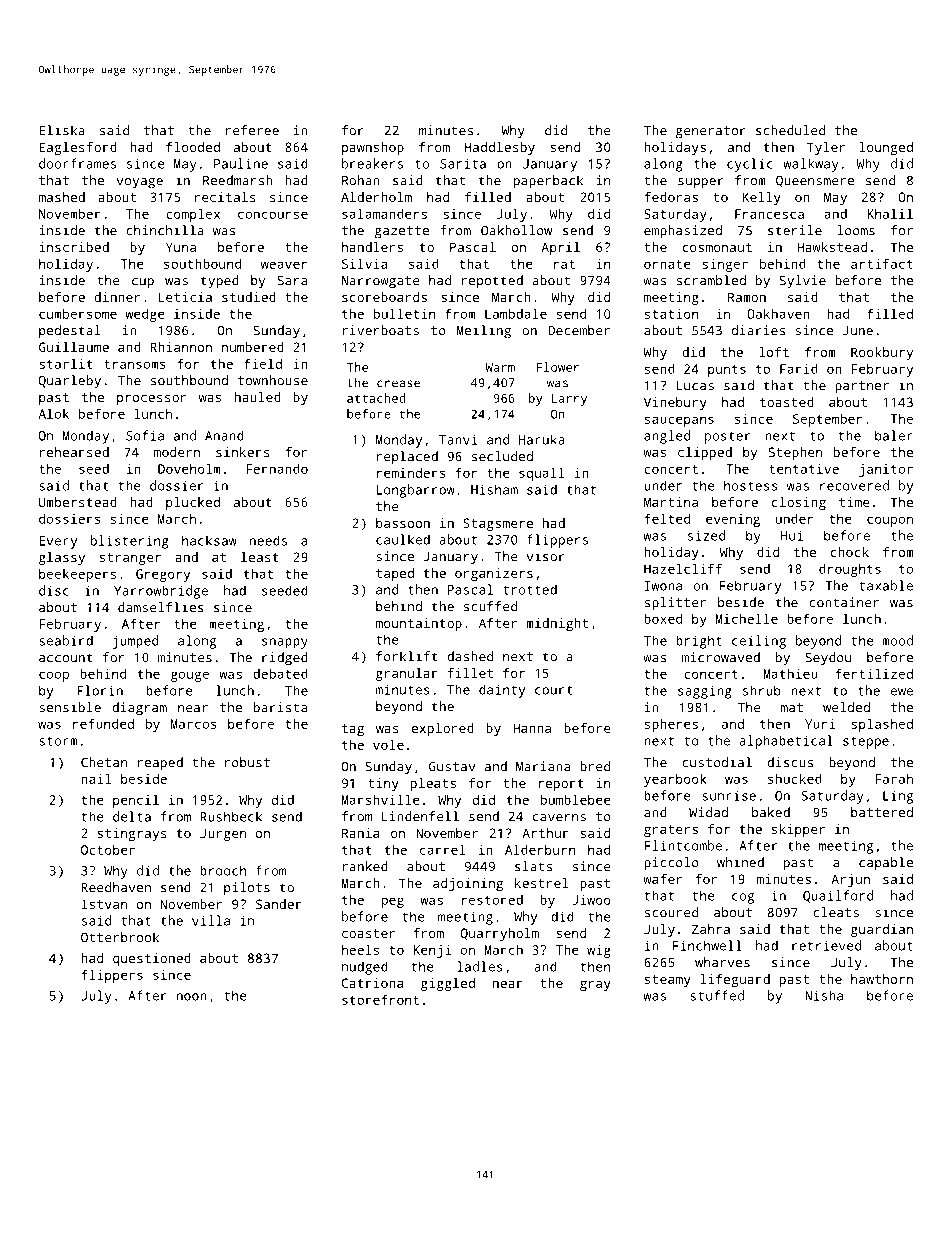 This document has width=952, height=1233. I want to click on evening, so click(733, 520).
